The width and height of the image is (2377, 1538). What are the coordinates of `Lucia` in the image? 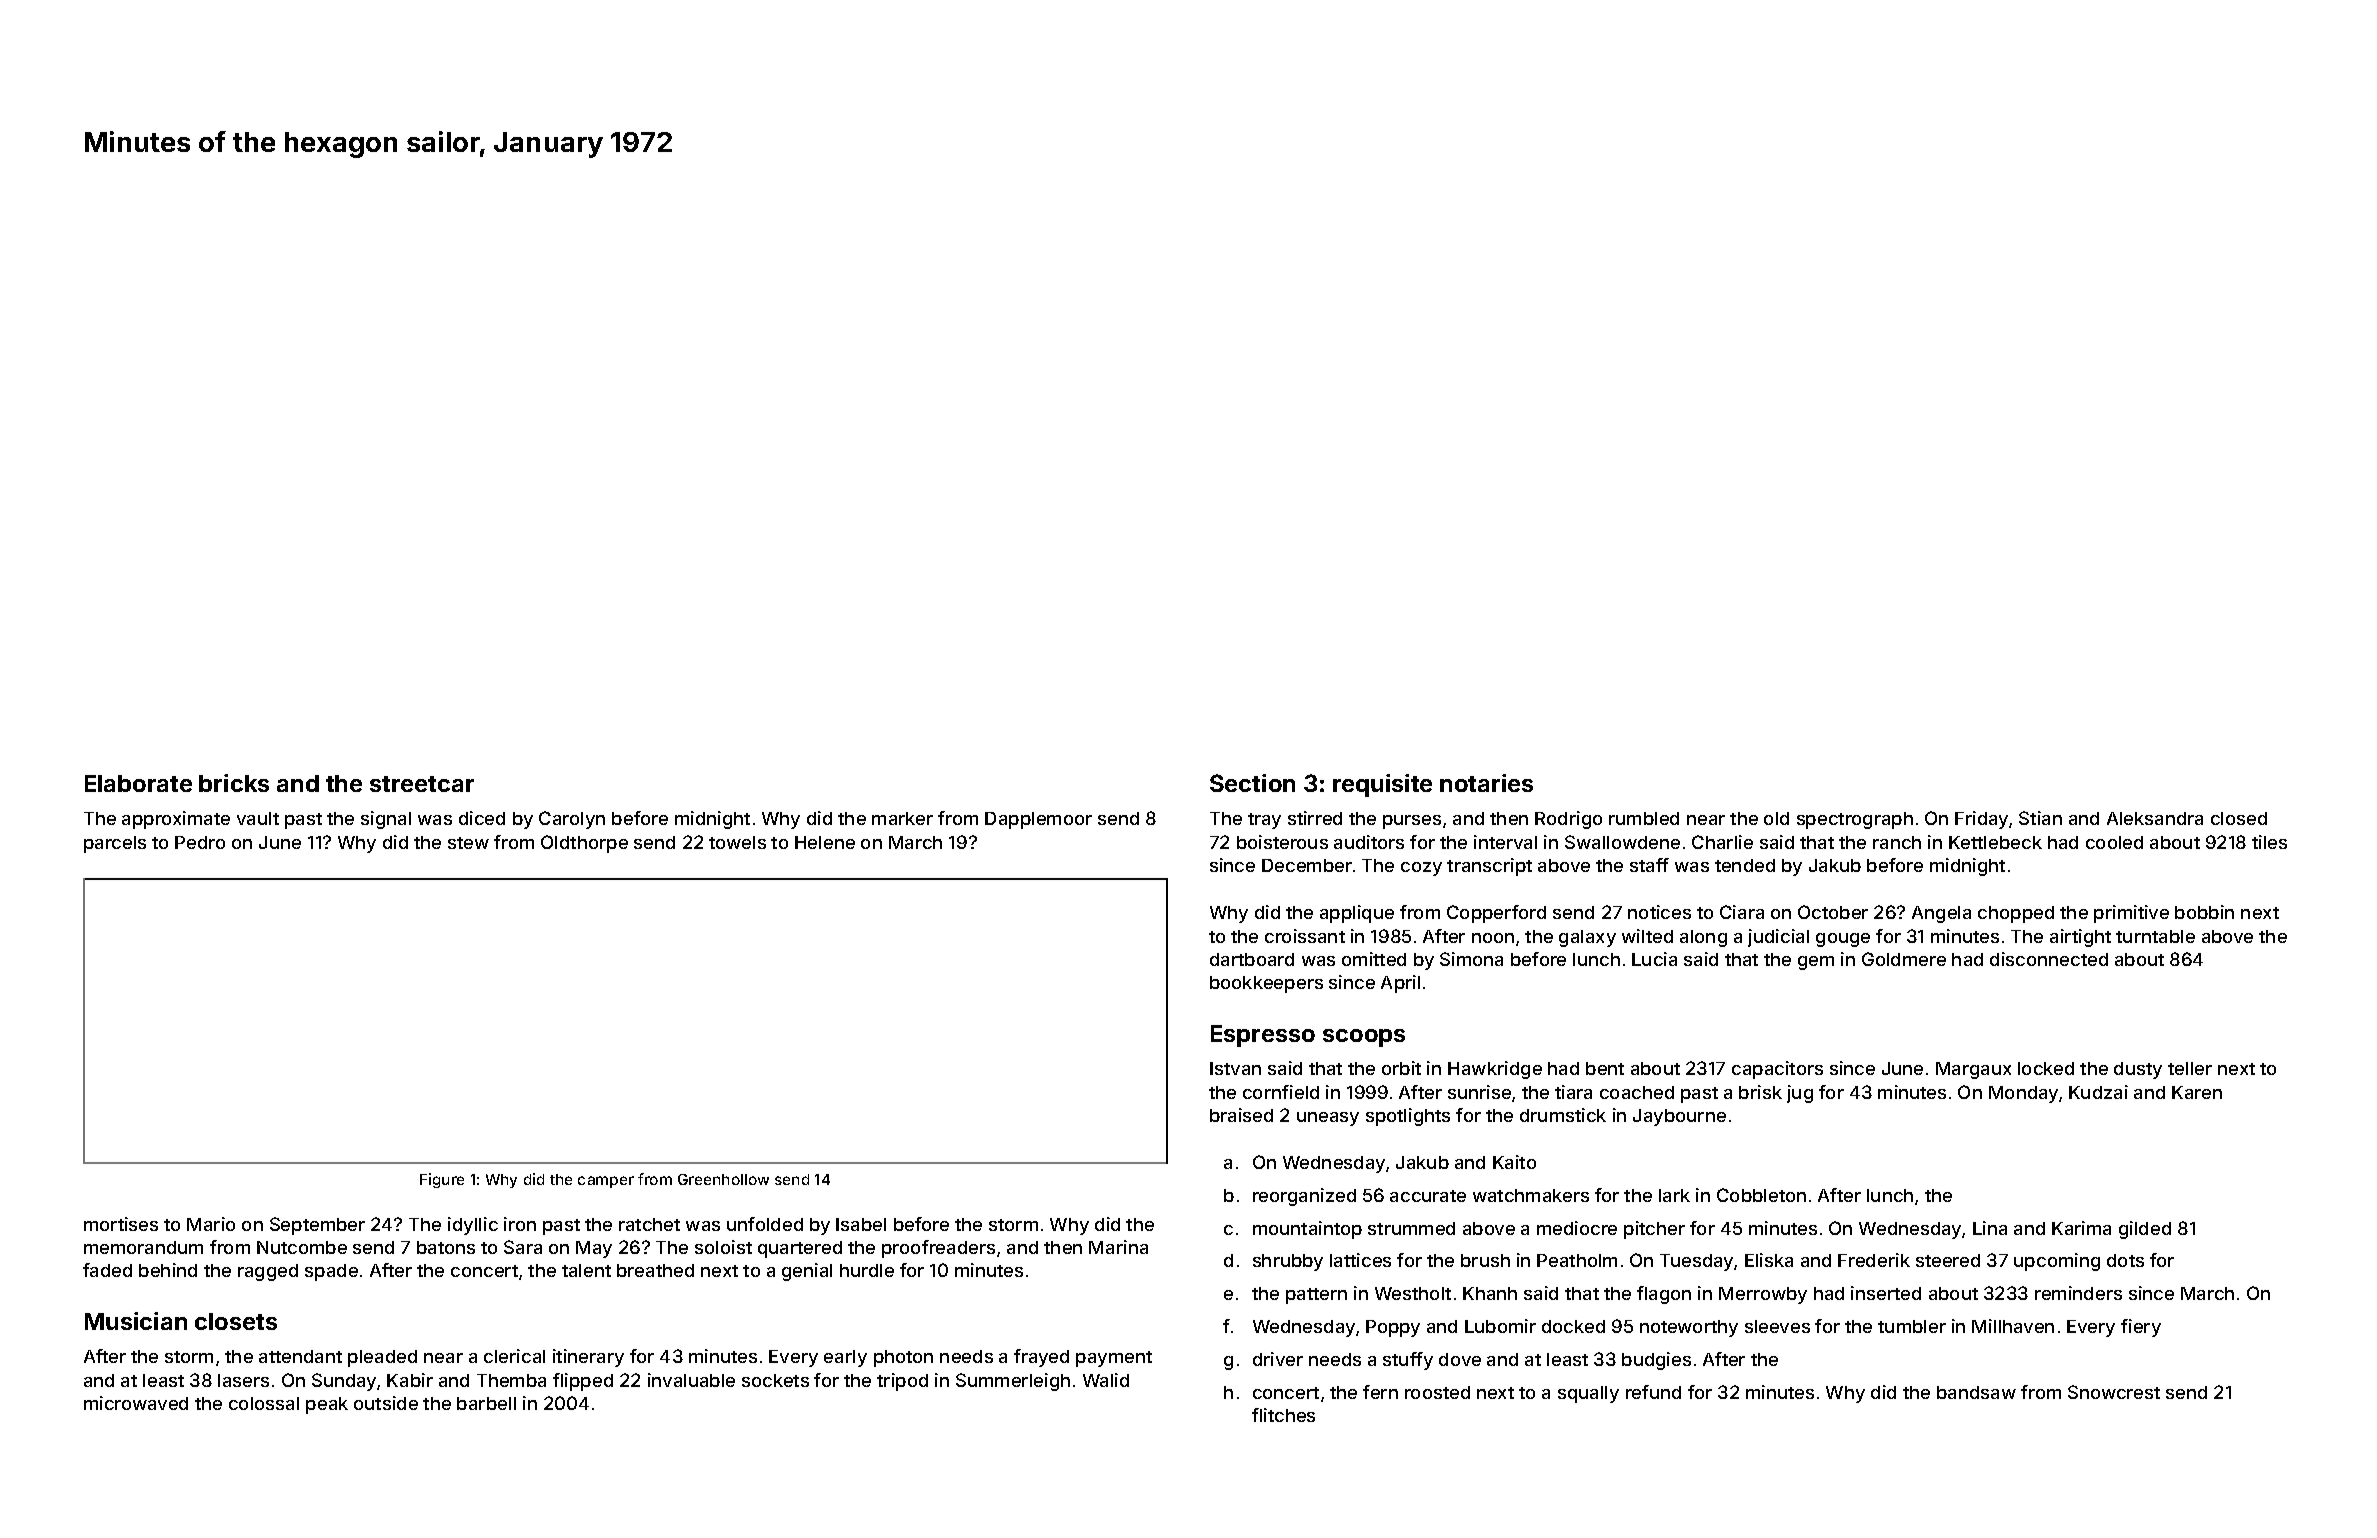 It's located at (1654, 959).
